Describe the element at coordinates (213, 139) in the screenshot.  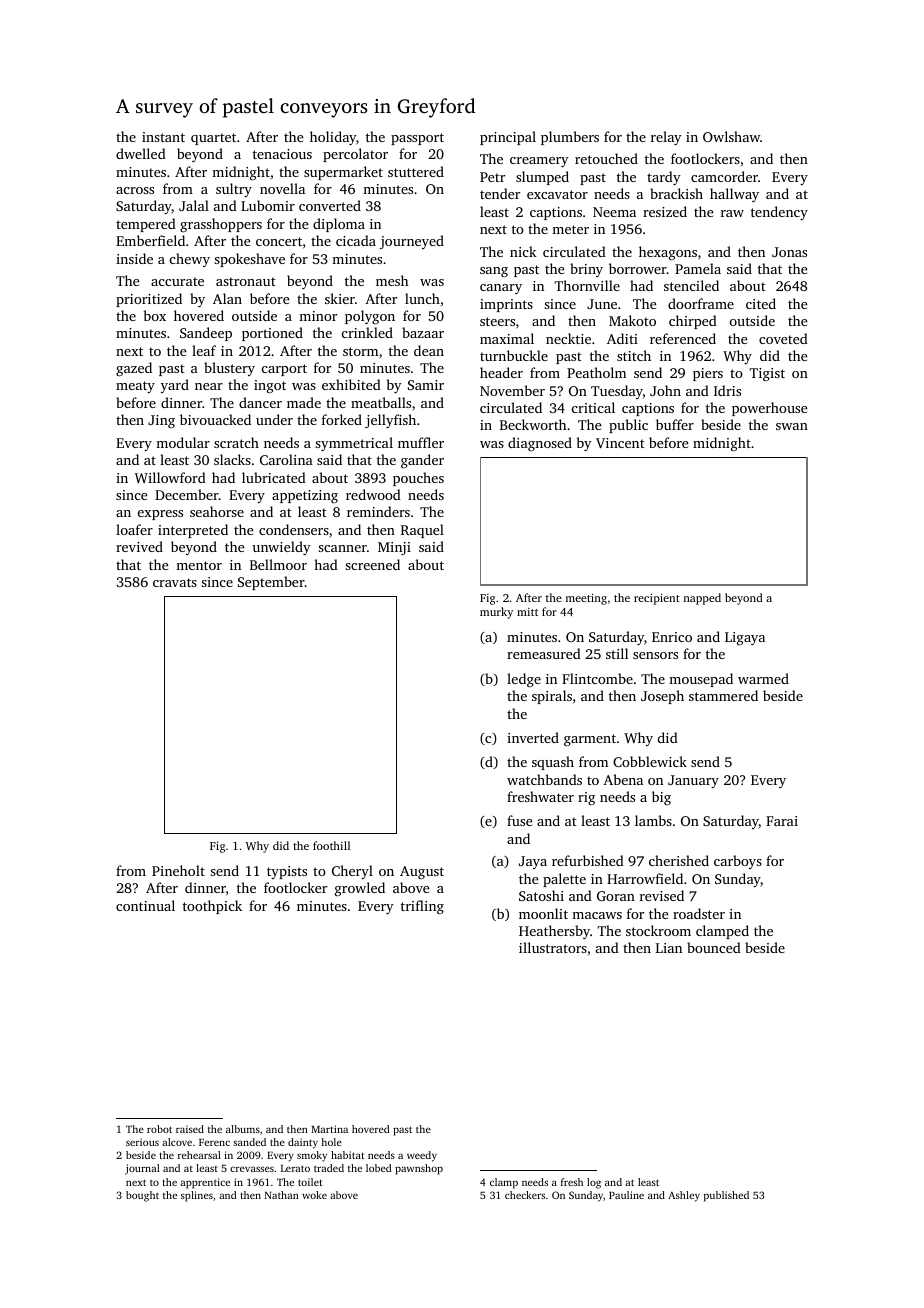
I see `quartet` at that location.
